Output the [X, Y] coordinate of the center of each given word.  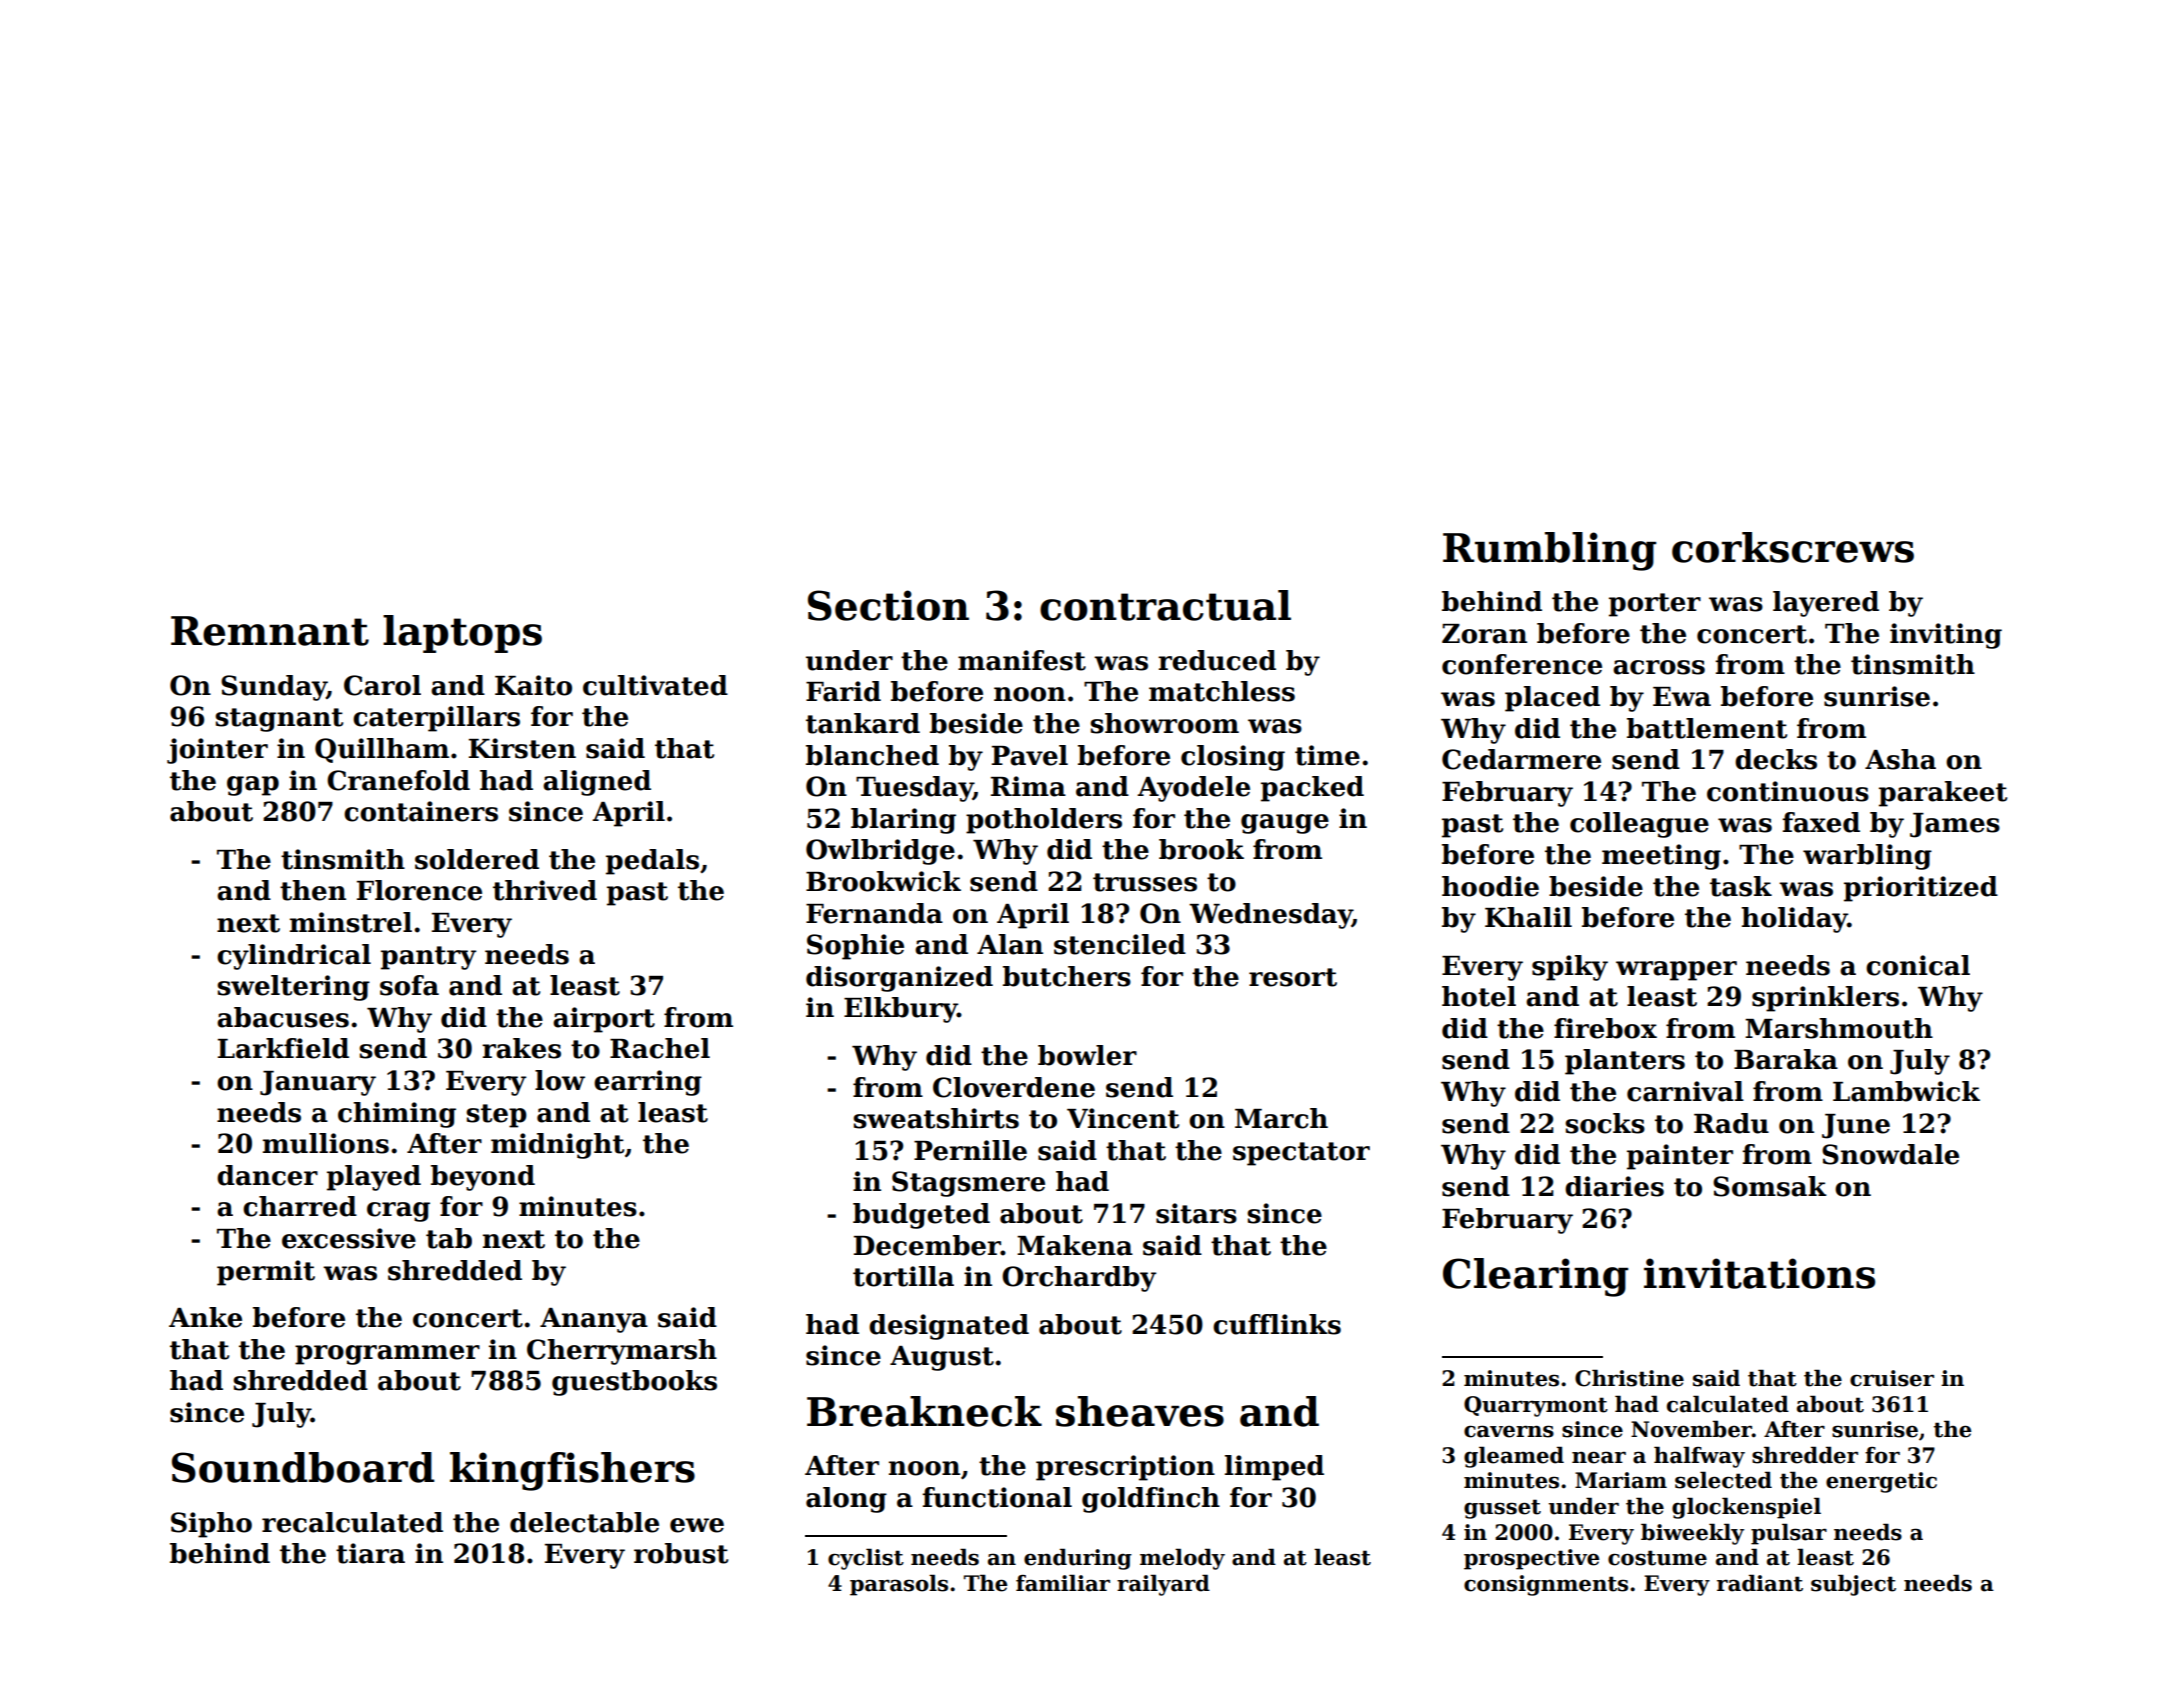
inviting [1946, 636]
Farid [843, 691]
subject [1853, 1585]
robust [681, 1553]
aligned [597, 783]
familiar [1063, 1583]
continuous [1788, 791]
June [1856, 1126]
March [1281, 1118]
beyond [483, 1178]
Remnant [270, 631]
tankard [863, 723]
